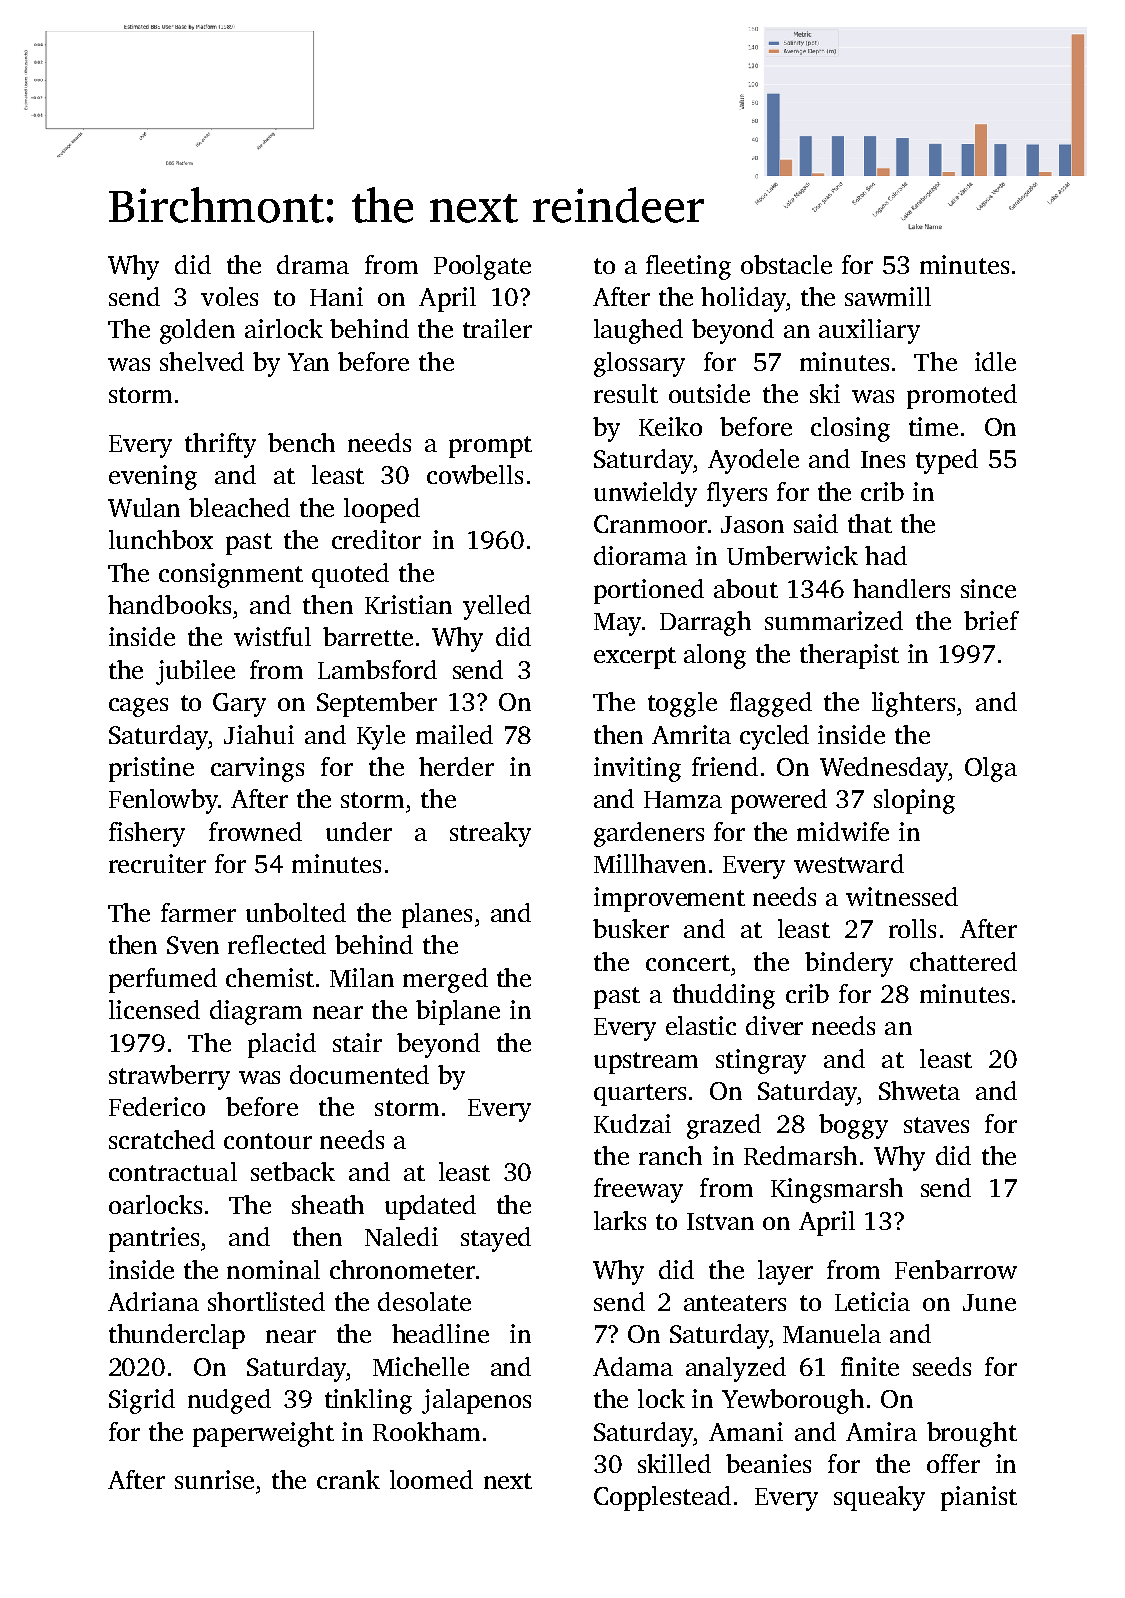 The width and height of the image is (1125, 1598). I want to click on Kyle, so click(381, 737).
